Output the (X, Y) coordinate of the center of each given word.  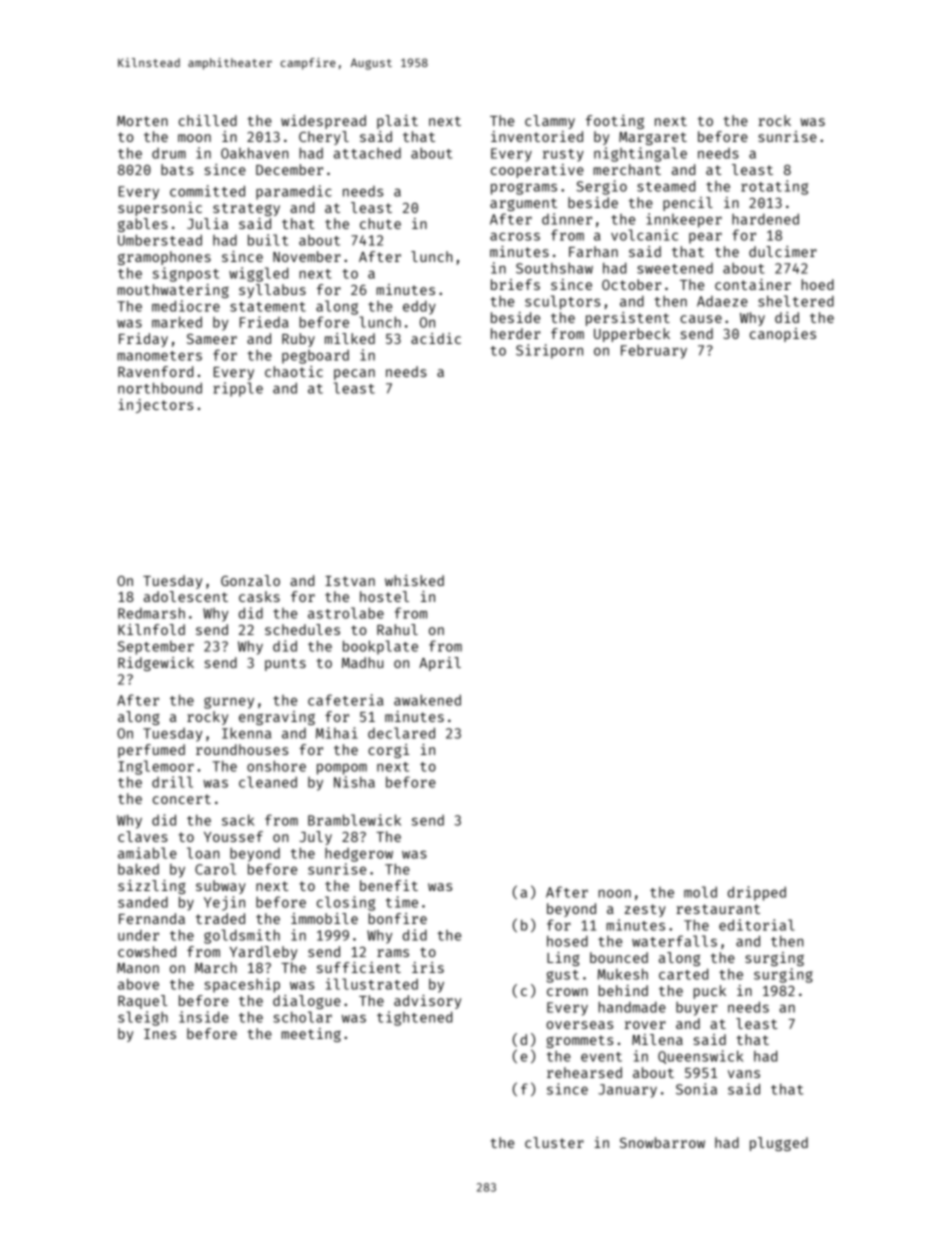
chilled (208, 120)
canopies (783, 335)
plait (397, 122)
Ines (160, 1034)
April (440, 664)
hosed (567, 941)
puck (710, 992)
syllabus (272, 291)
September (156, 648)
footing (615, 122)
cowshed (147, 951)
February (654, 351)
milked (350, 338)
